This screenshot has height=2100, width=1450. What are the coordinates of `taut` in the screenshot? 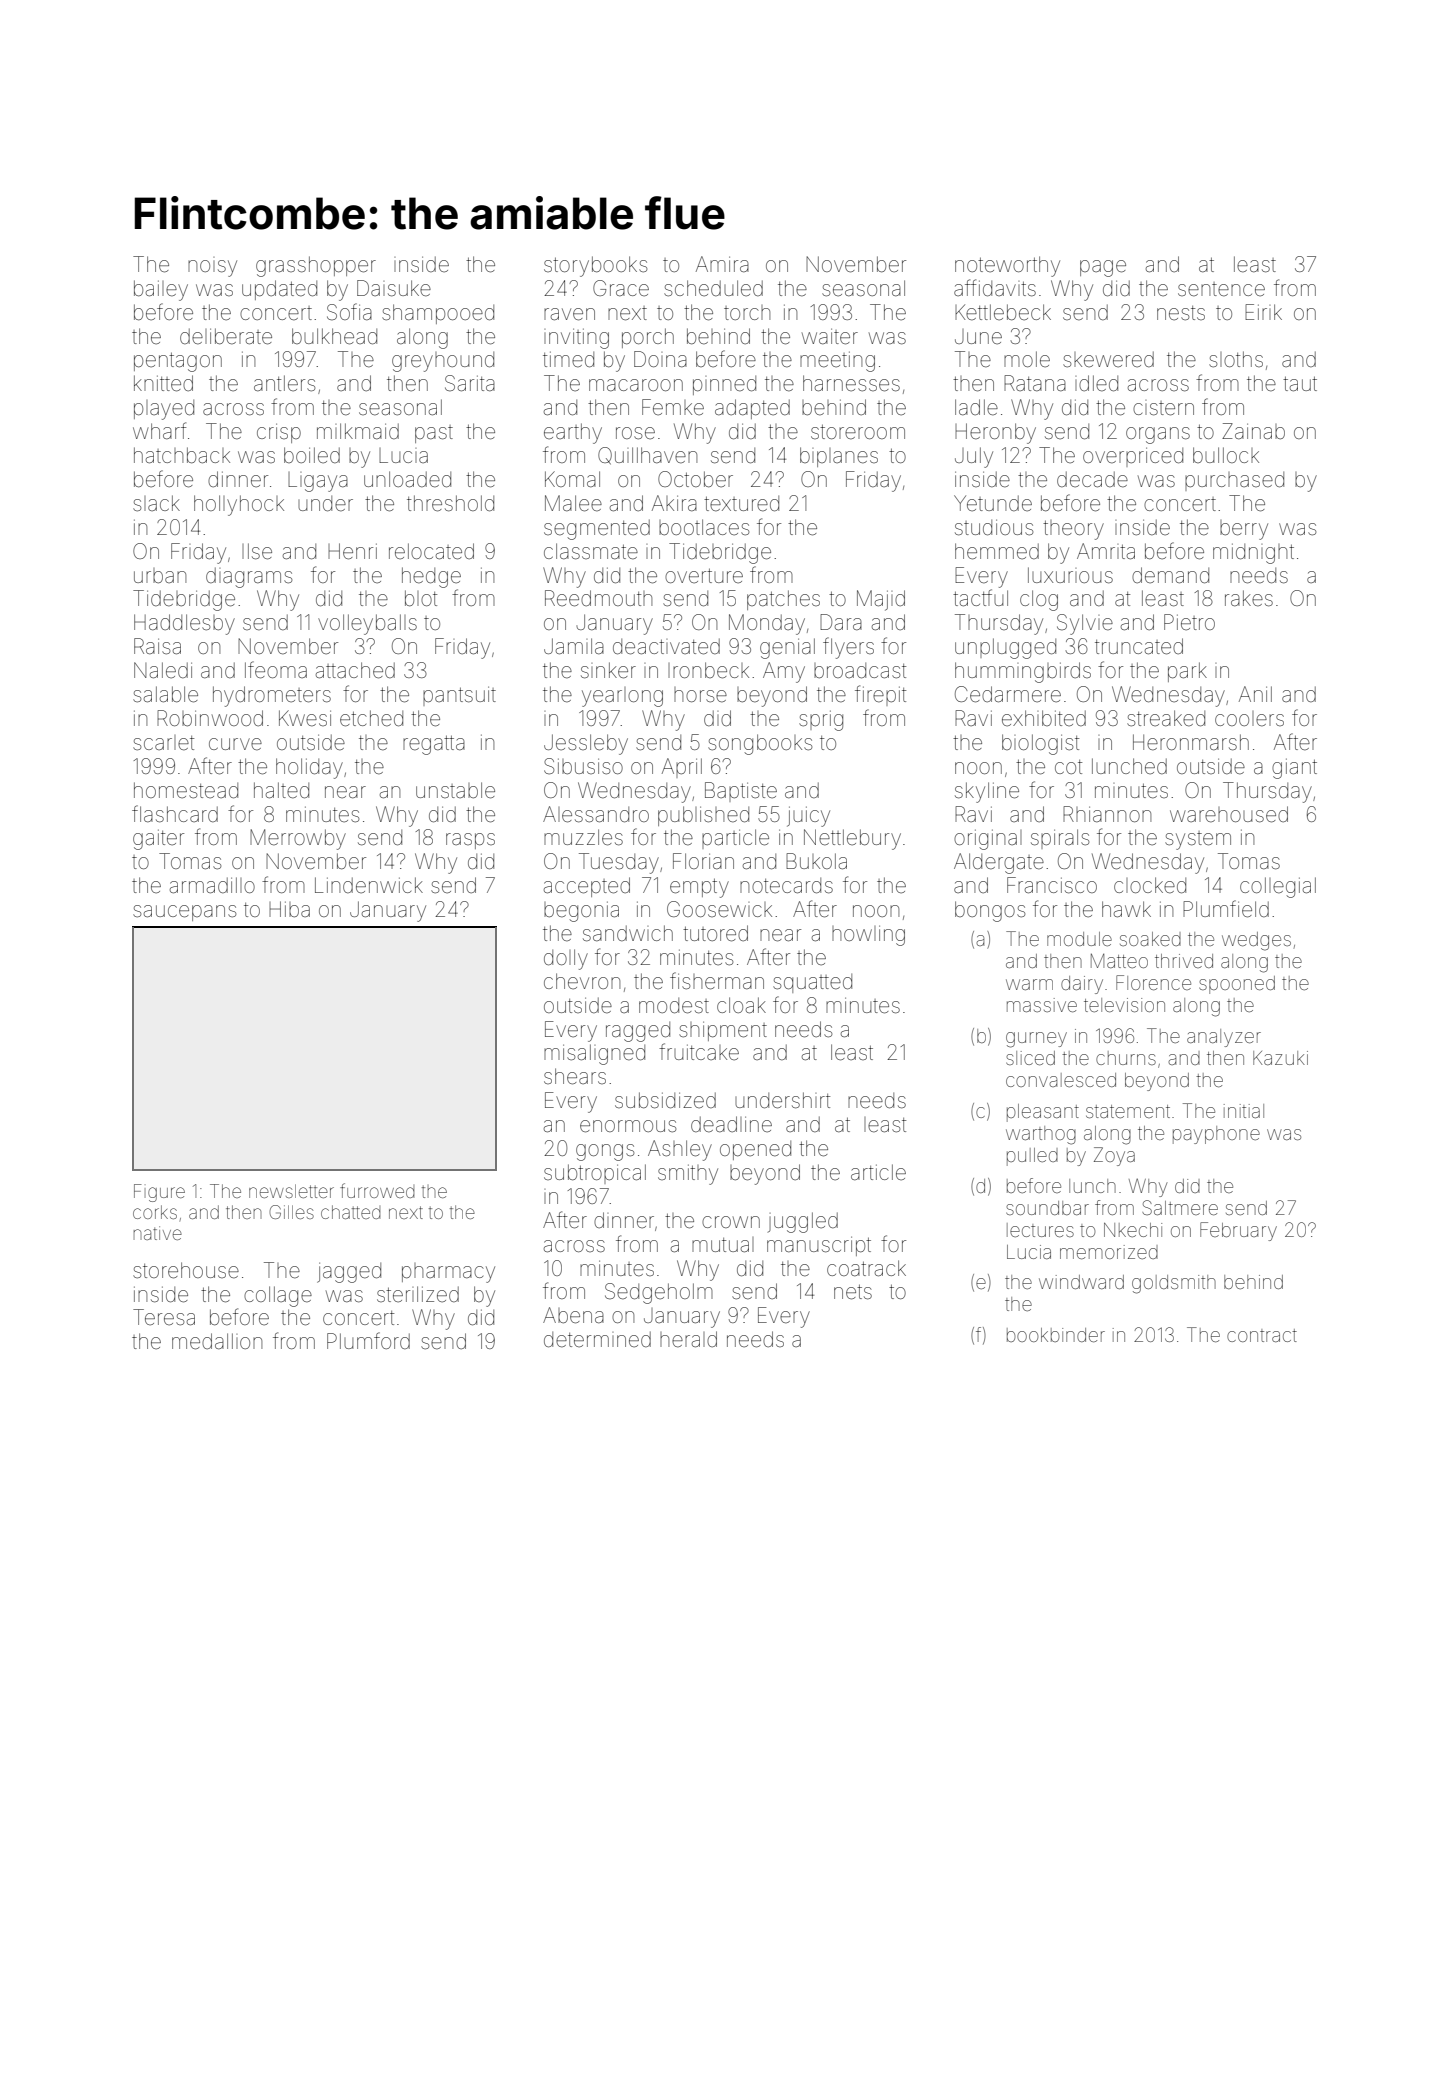 It's located at (1300, 383).
